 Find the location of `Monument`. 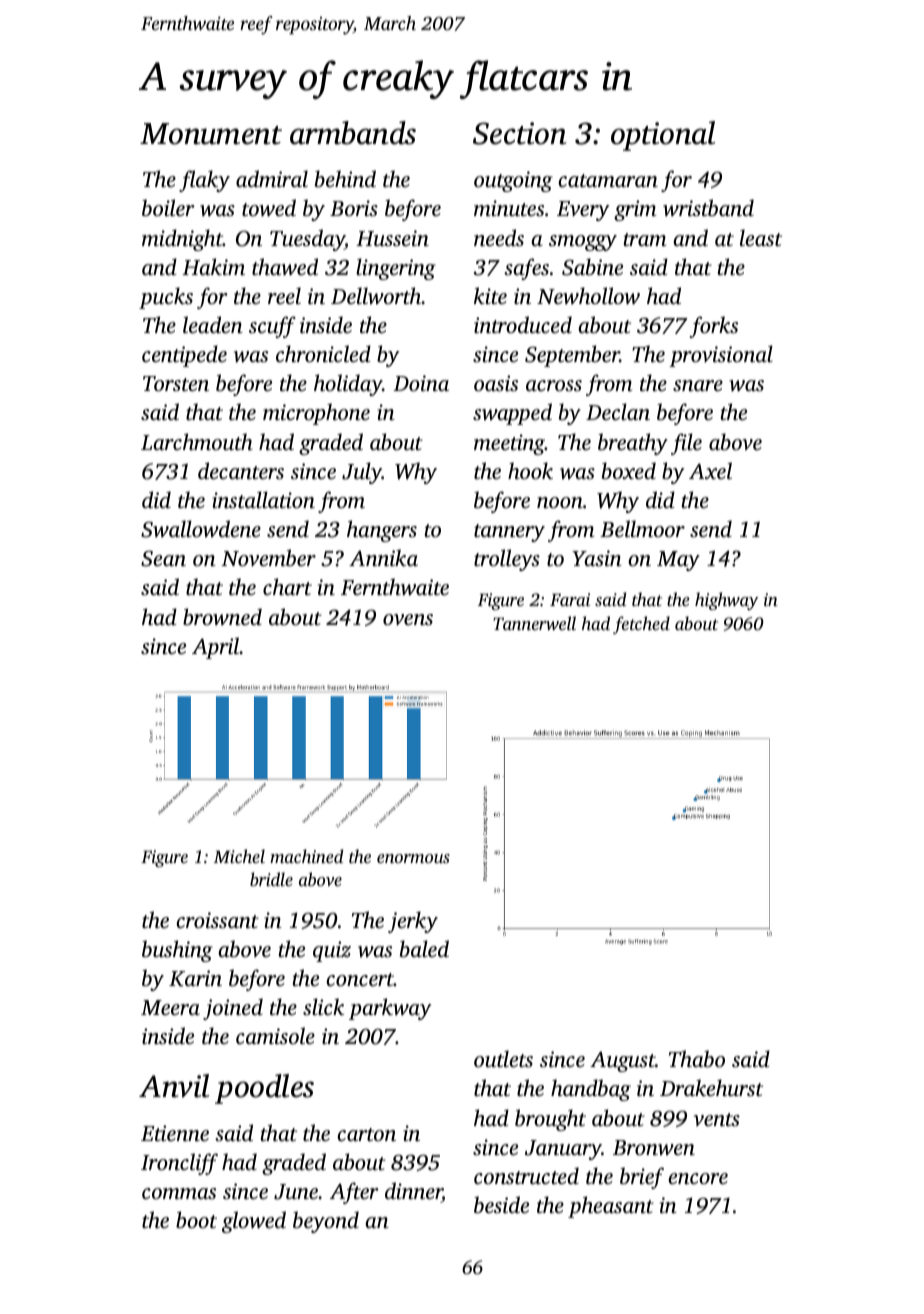

Monument is located at coordinates (211, 134).
